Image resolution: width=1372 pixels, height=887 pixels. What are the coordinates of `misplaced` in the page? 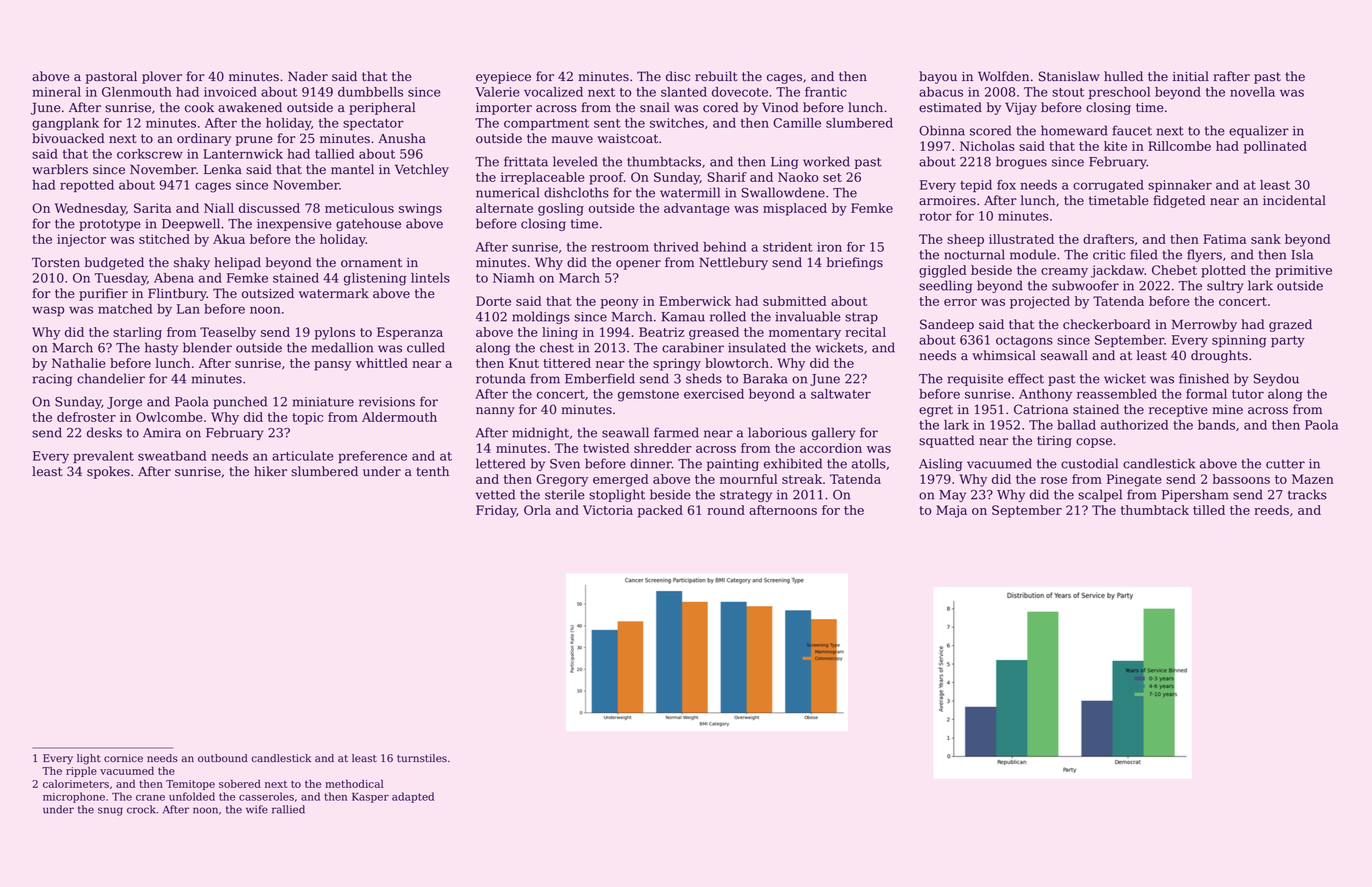 It's located at (795, 209).
